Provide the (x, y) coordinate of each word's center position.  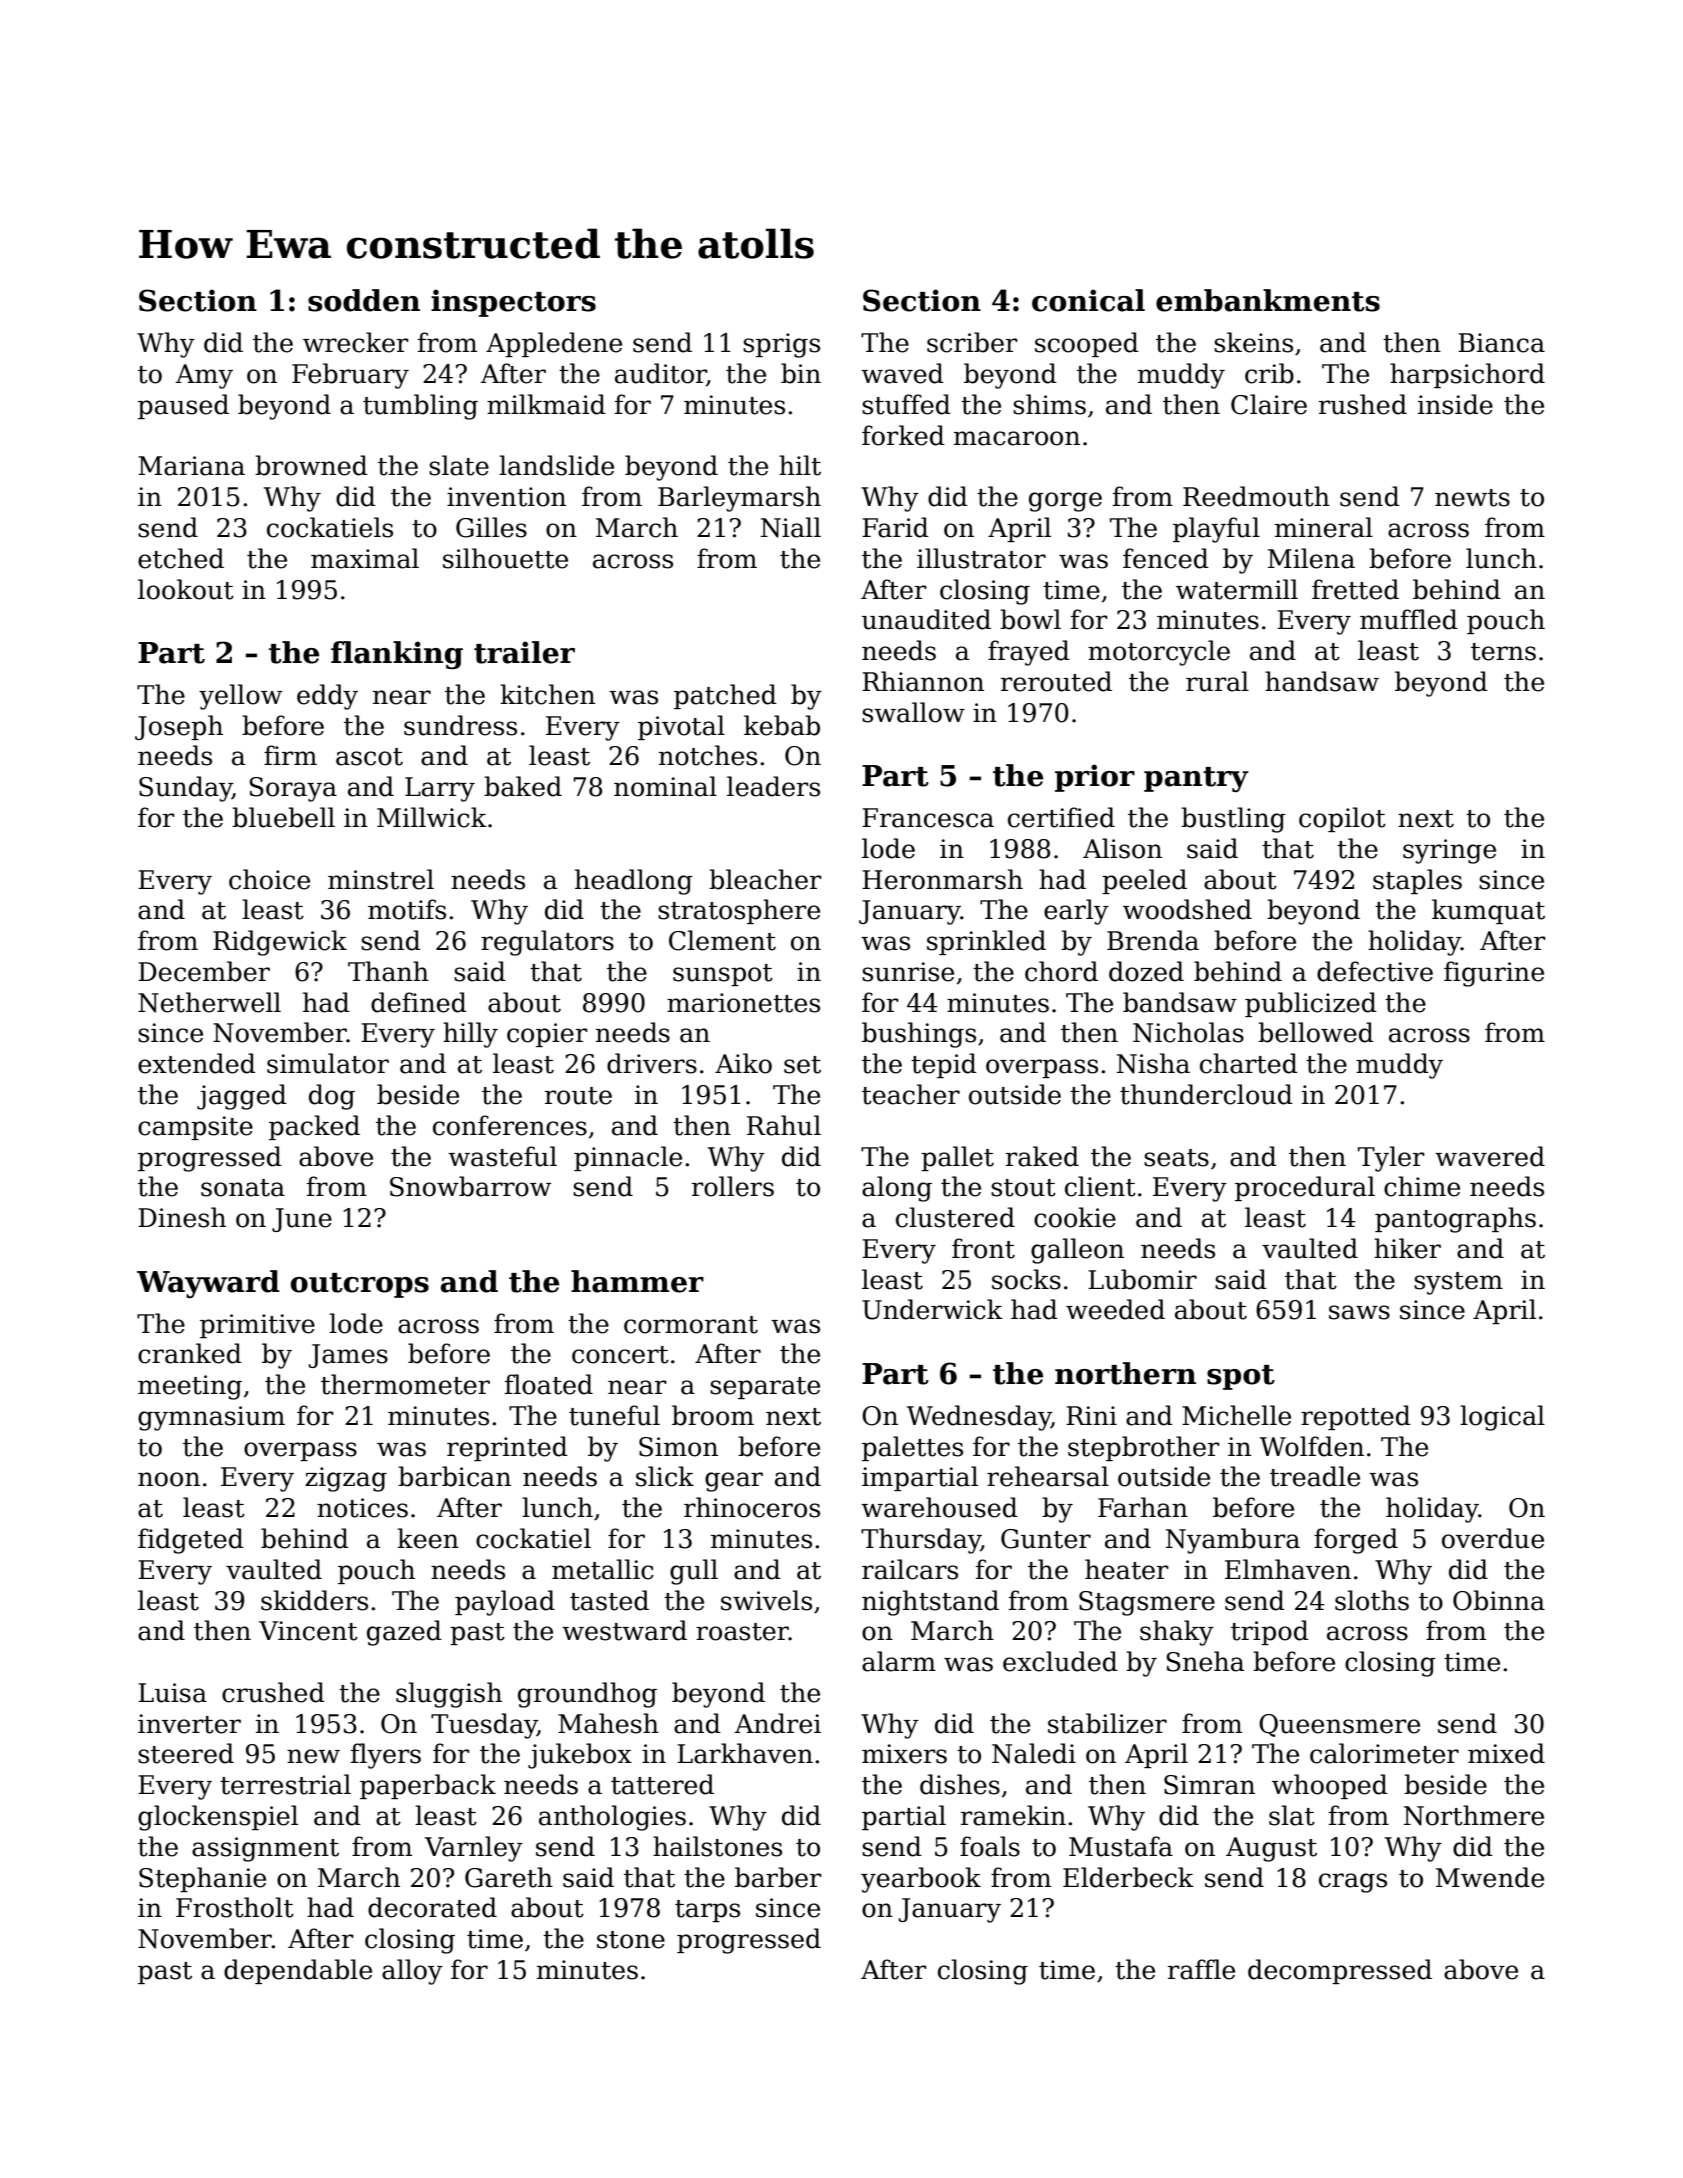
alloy (412, 1972)
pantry (1196, 779)
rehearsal (1048, 1476)
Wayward (208, 1284)
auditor (661, 374)
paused (183, 406)
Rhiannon (923, 681)
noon (169, 1479)
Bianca (1501, 343)
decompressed (1340, 1971)
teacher (911, 1094)
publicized (1311, 1004)
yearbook (921, 1880)
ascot (369, 757)
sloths (1372, 1600)
